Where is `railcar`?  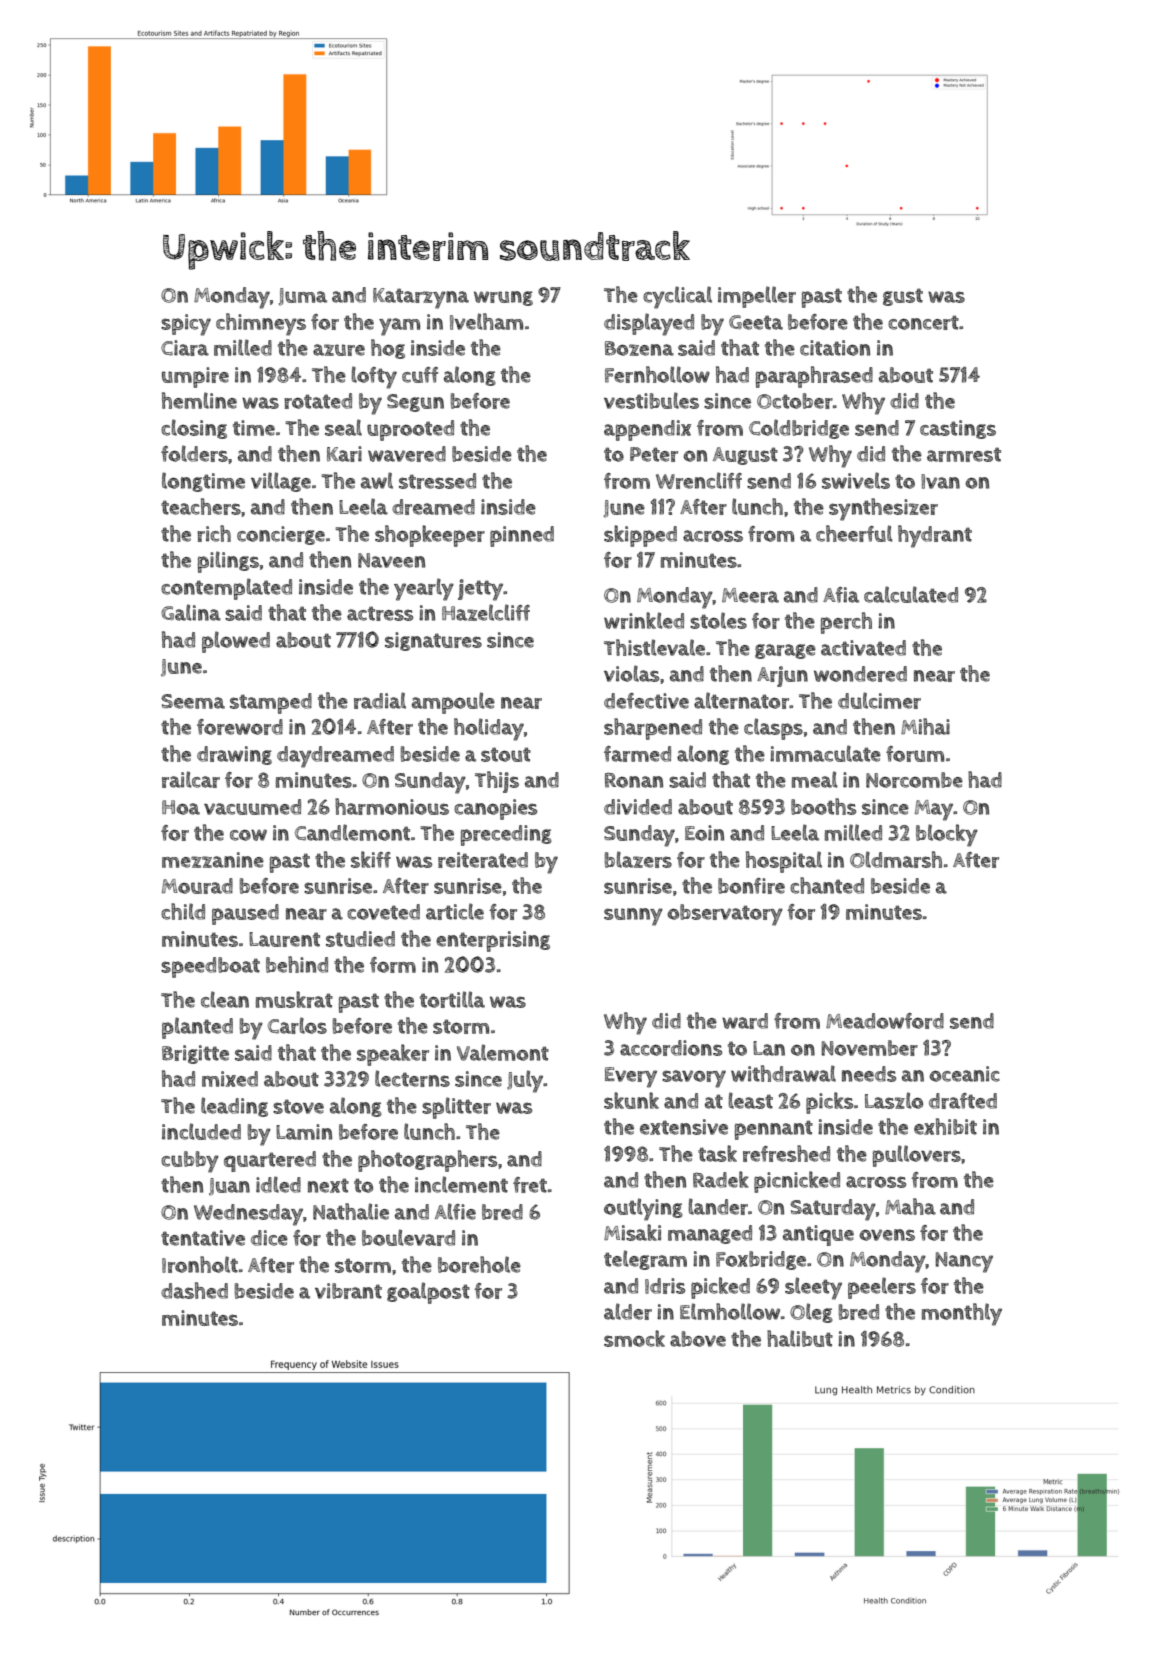 railcar is located at coordinates (191, 779).
